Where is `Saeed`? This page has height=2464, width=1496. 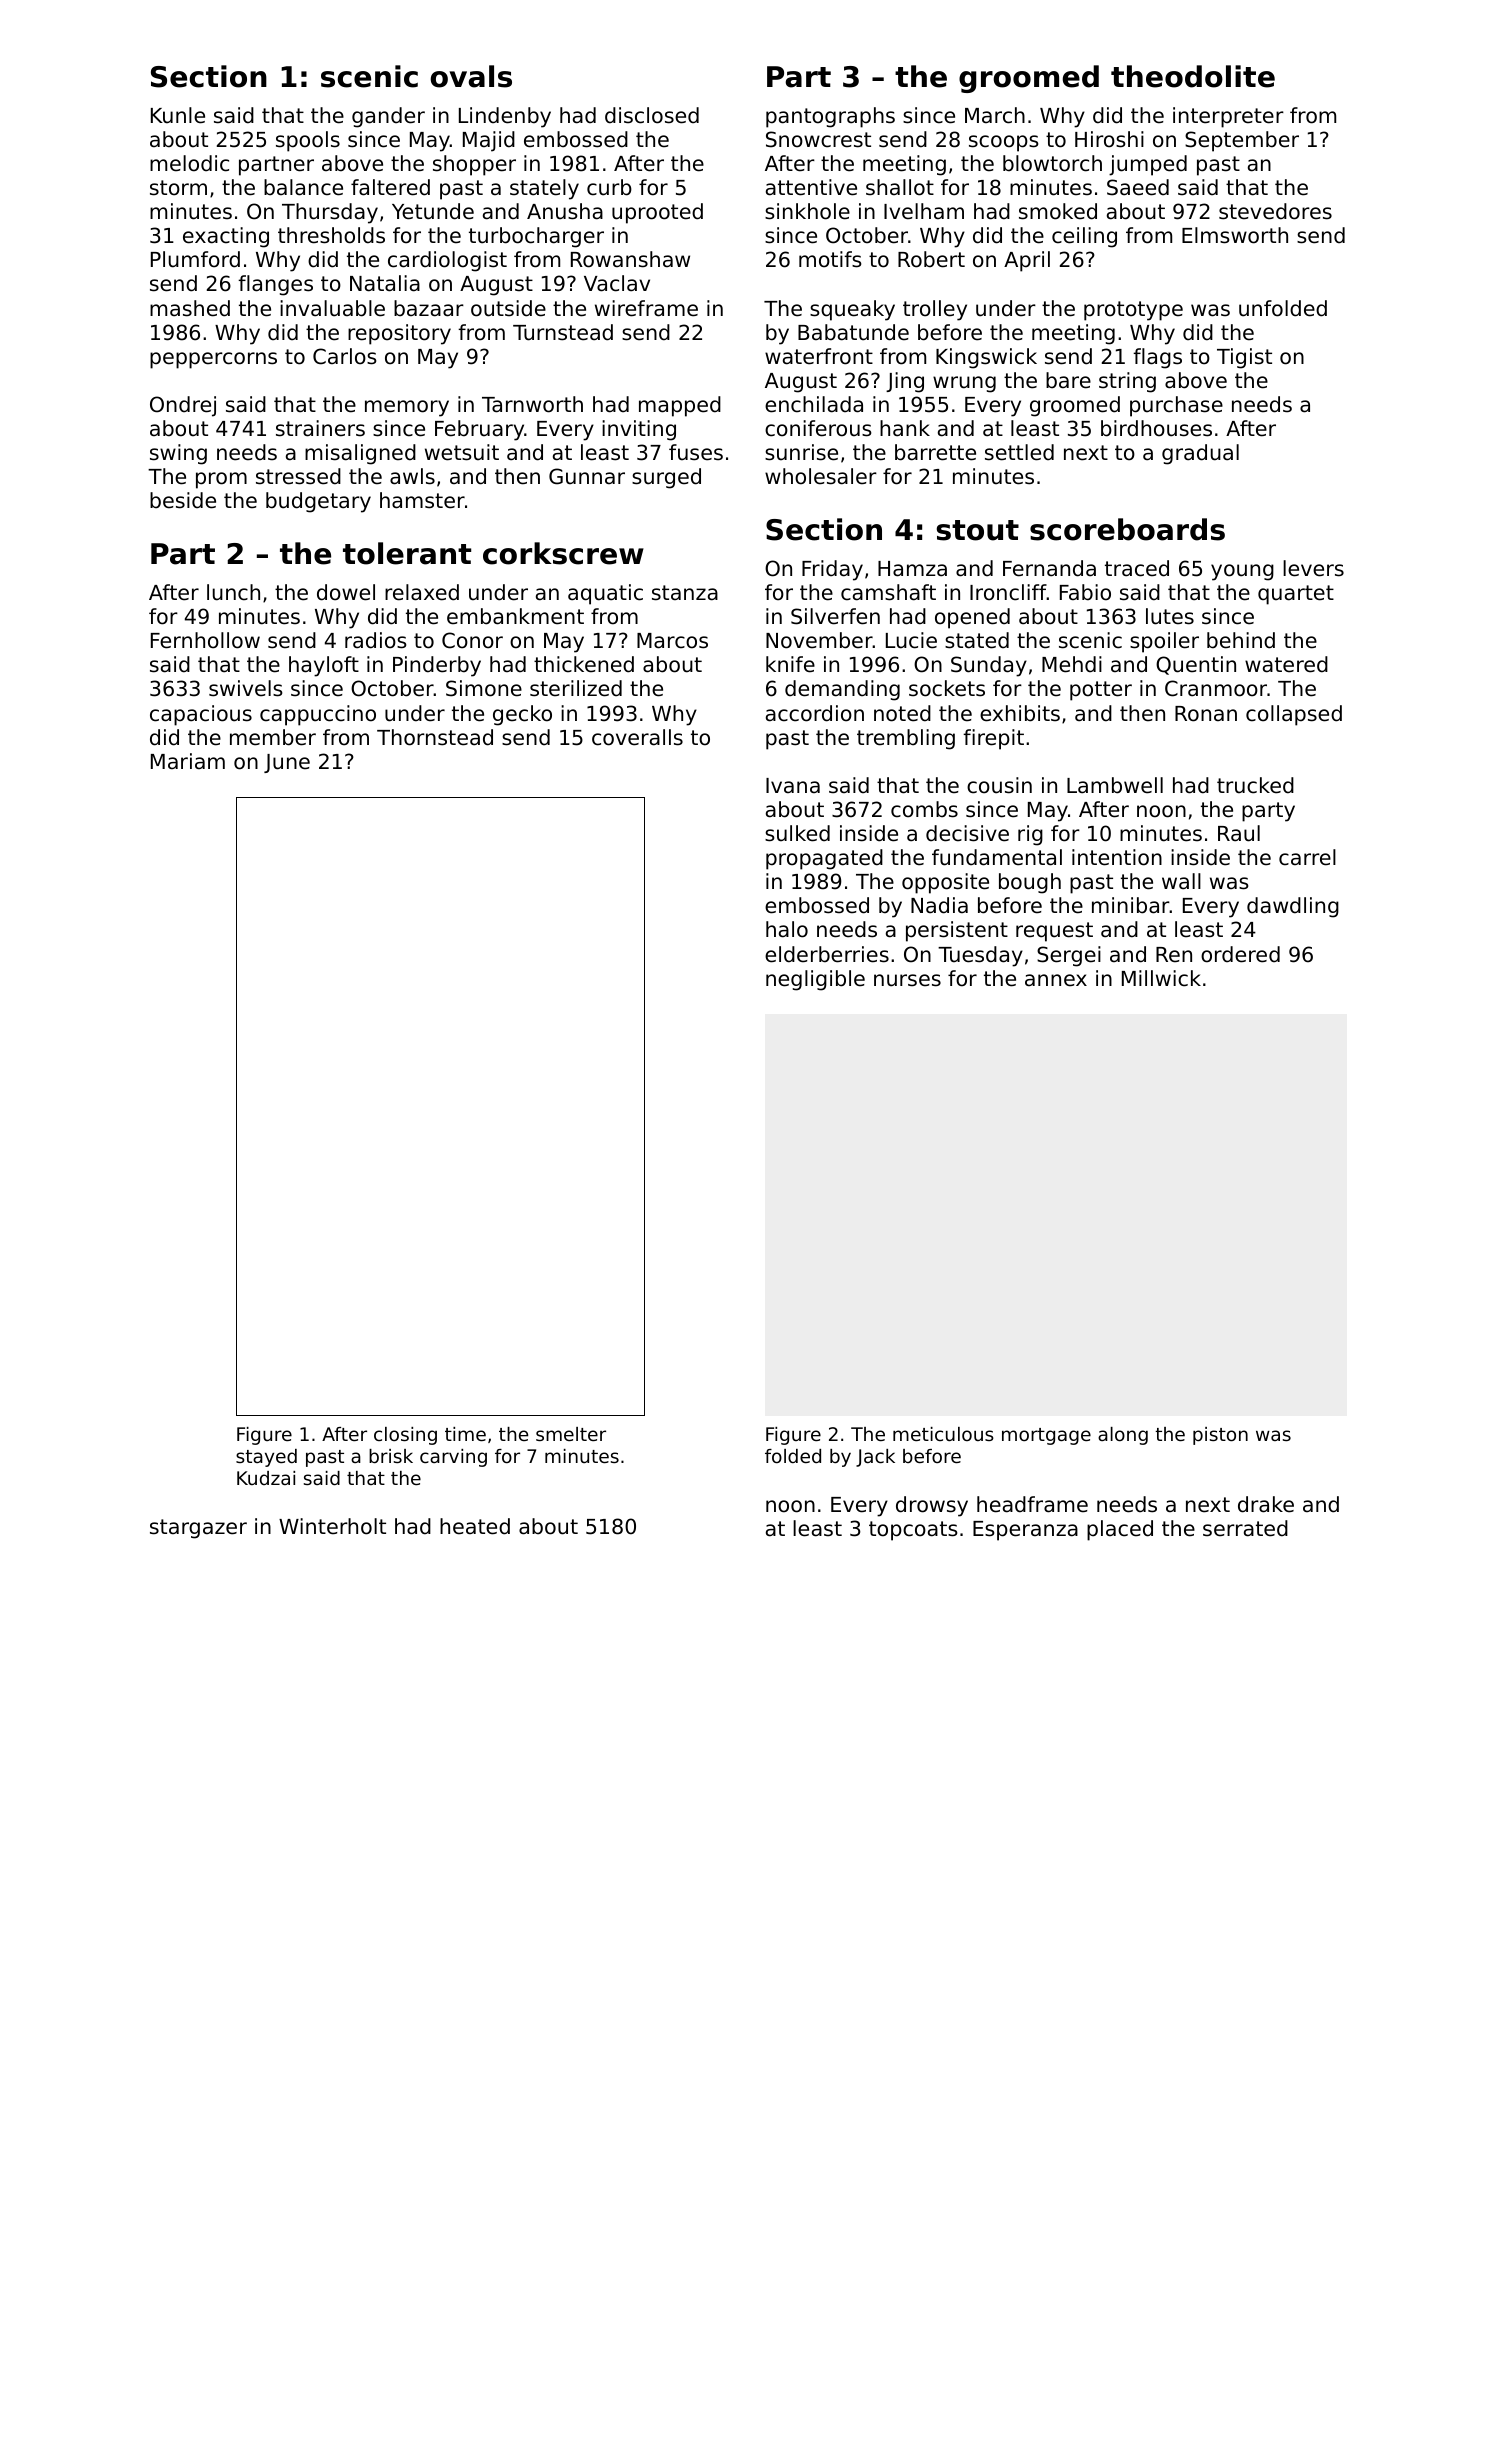
Saeed is located at coordinates (1138, 187).
